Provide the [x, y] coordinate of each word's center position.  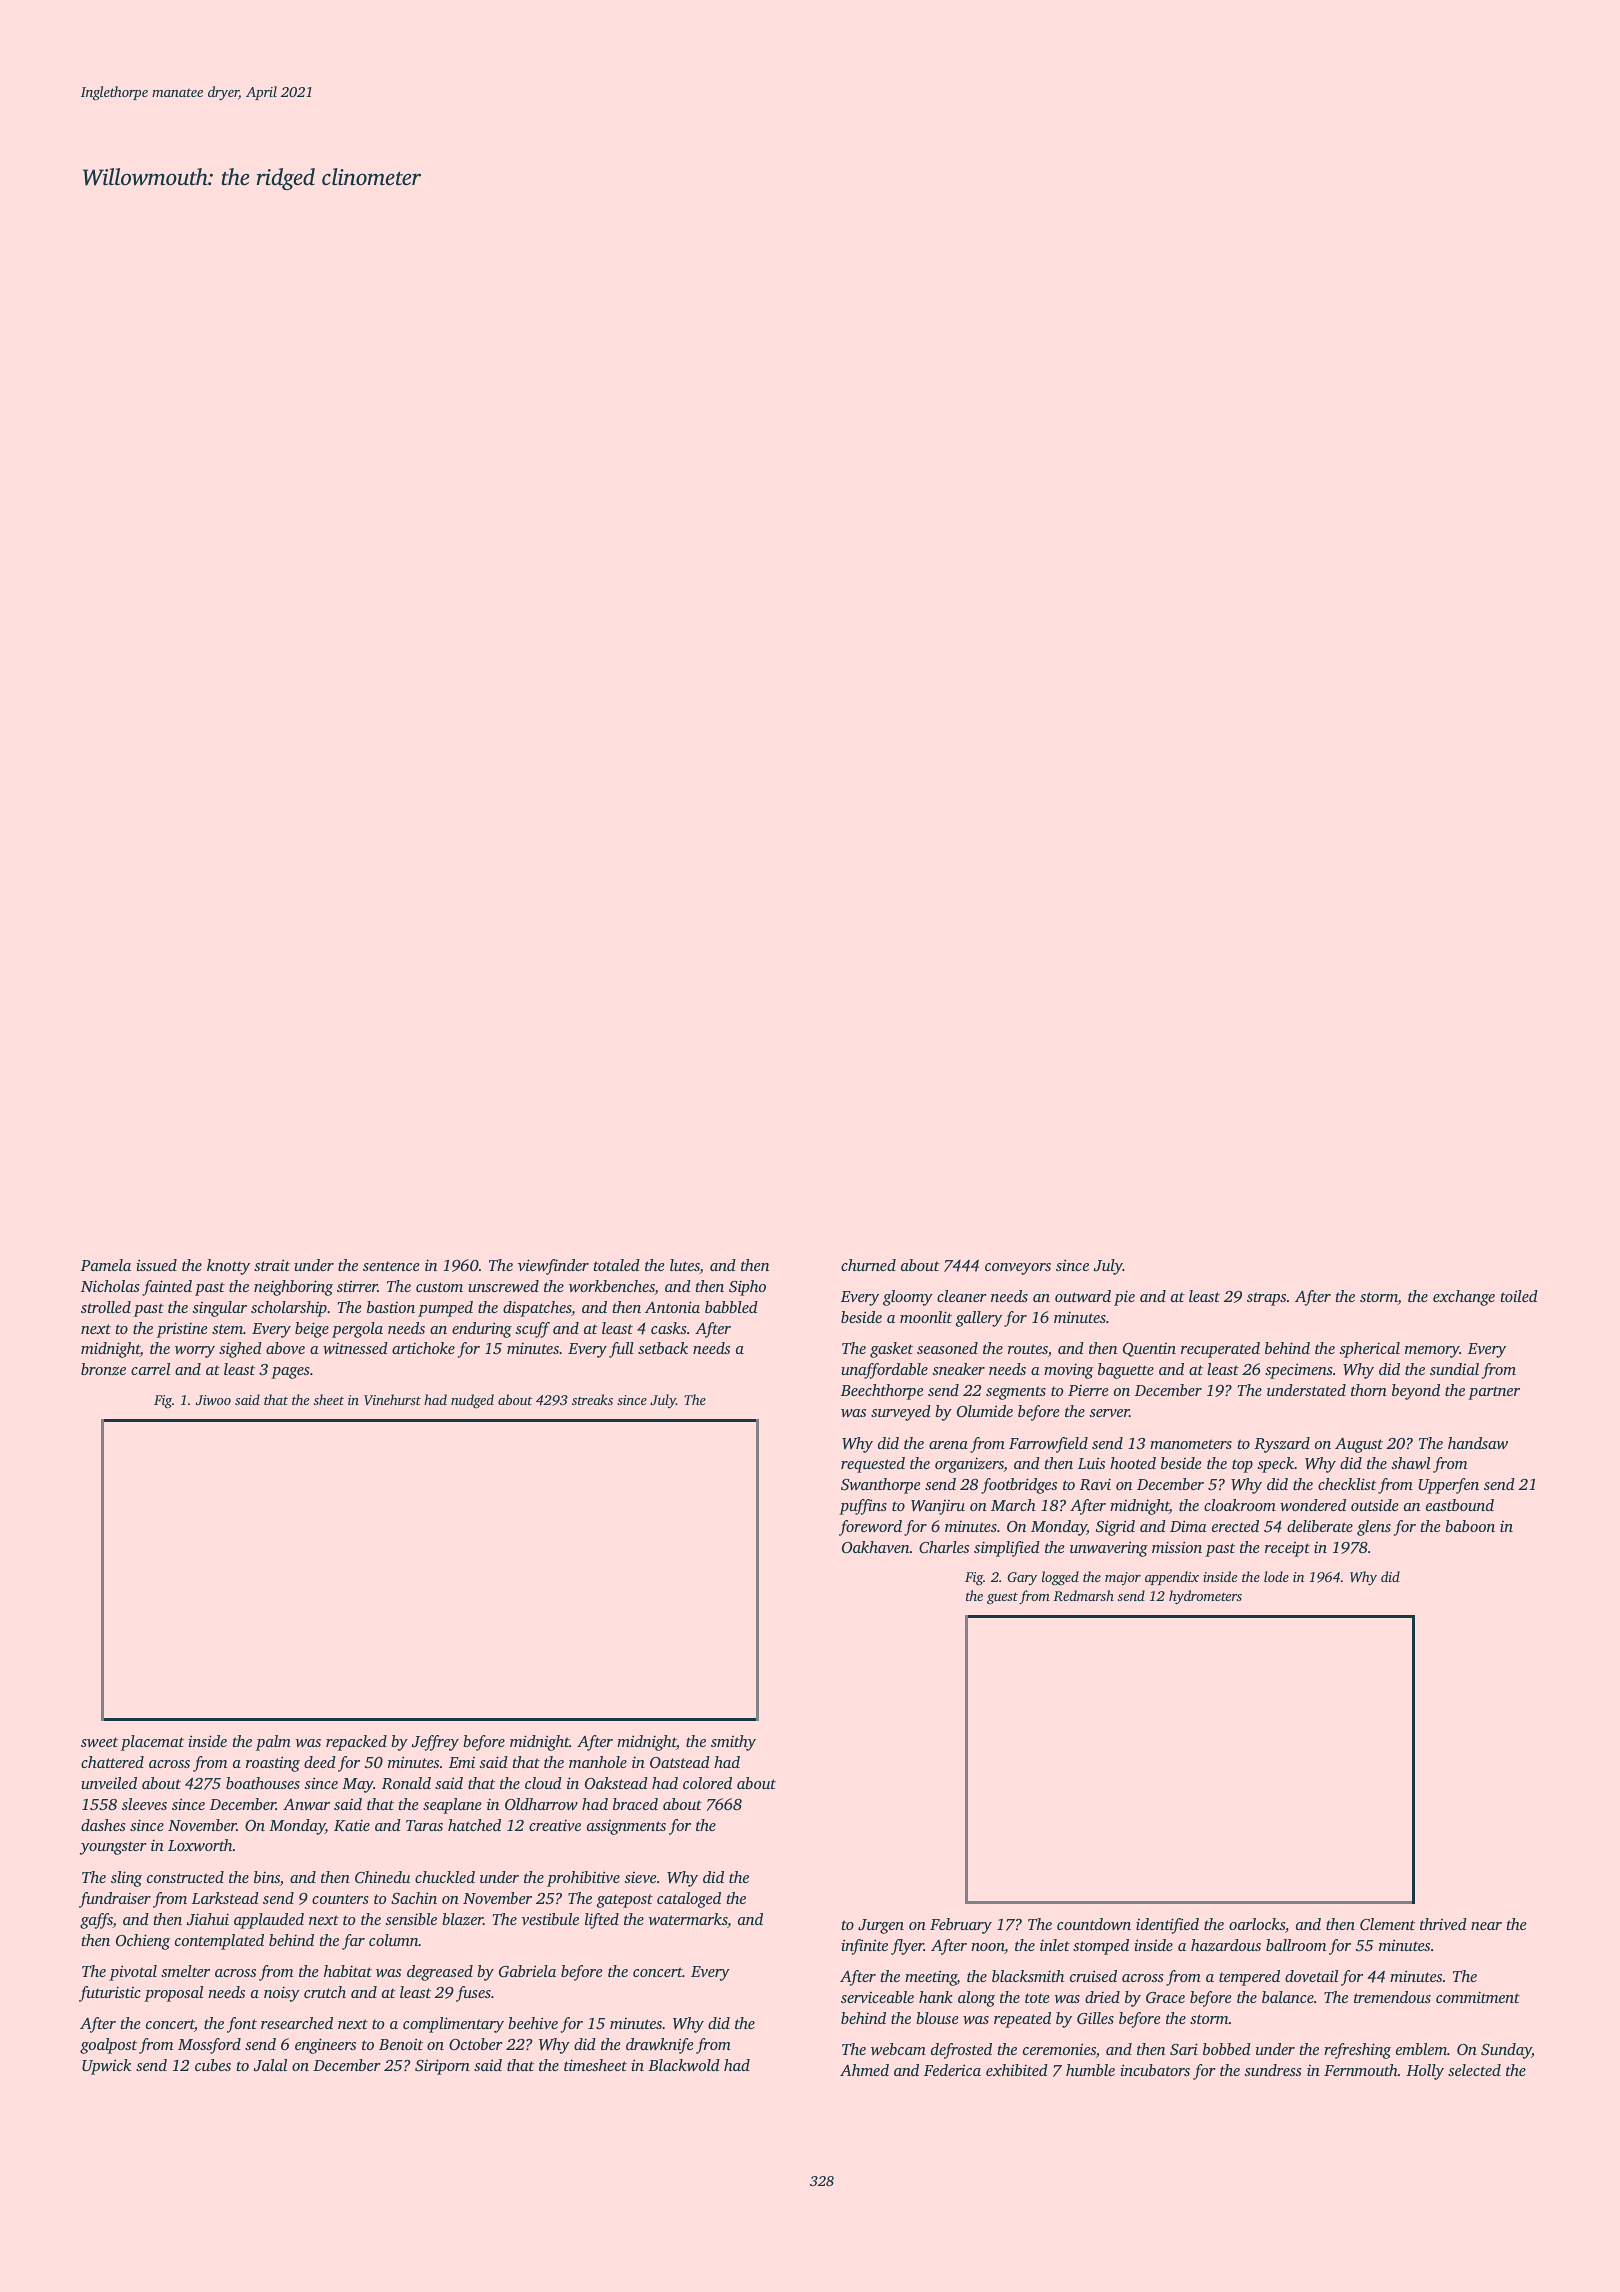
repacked [356, 1743]
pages [290, 1373]
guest [1002, 1598]
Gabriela [527, 1971]
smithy [733, 1743]
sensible [411, 1919]
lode [1276, 1576]
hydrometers [1205, 1597]
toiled [1519, 1296]
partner [1494, 1393]
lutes [685, 1266]
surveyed [901, 1413]
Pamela [106, 1265]
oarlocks [1257, 1924]
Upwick [106, 2067]
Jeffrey [435, 1743]
